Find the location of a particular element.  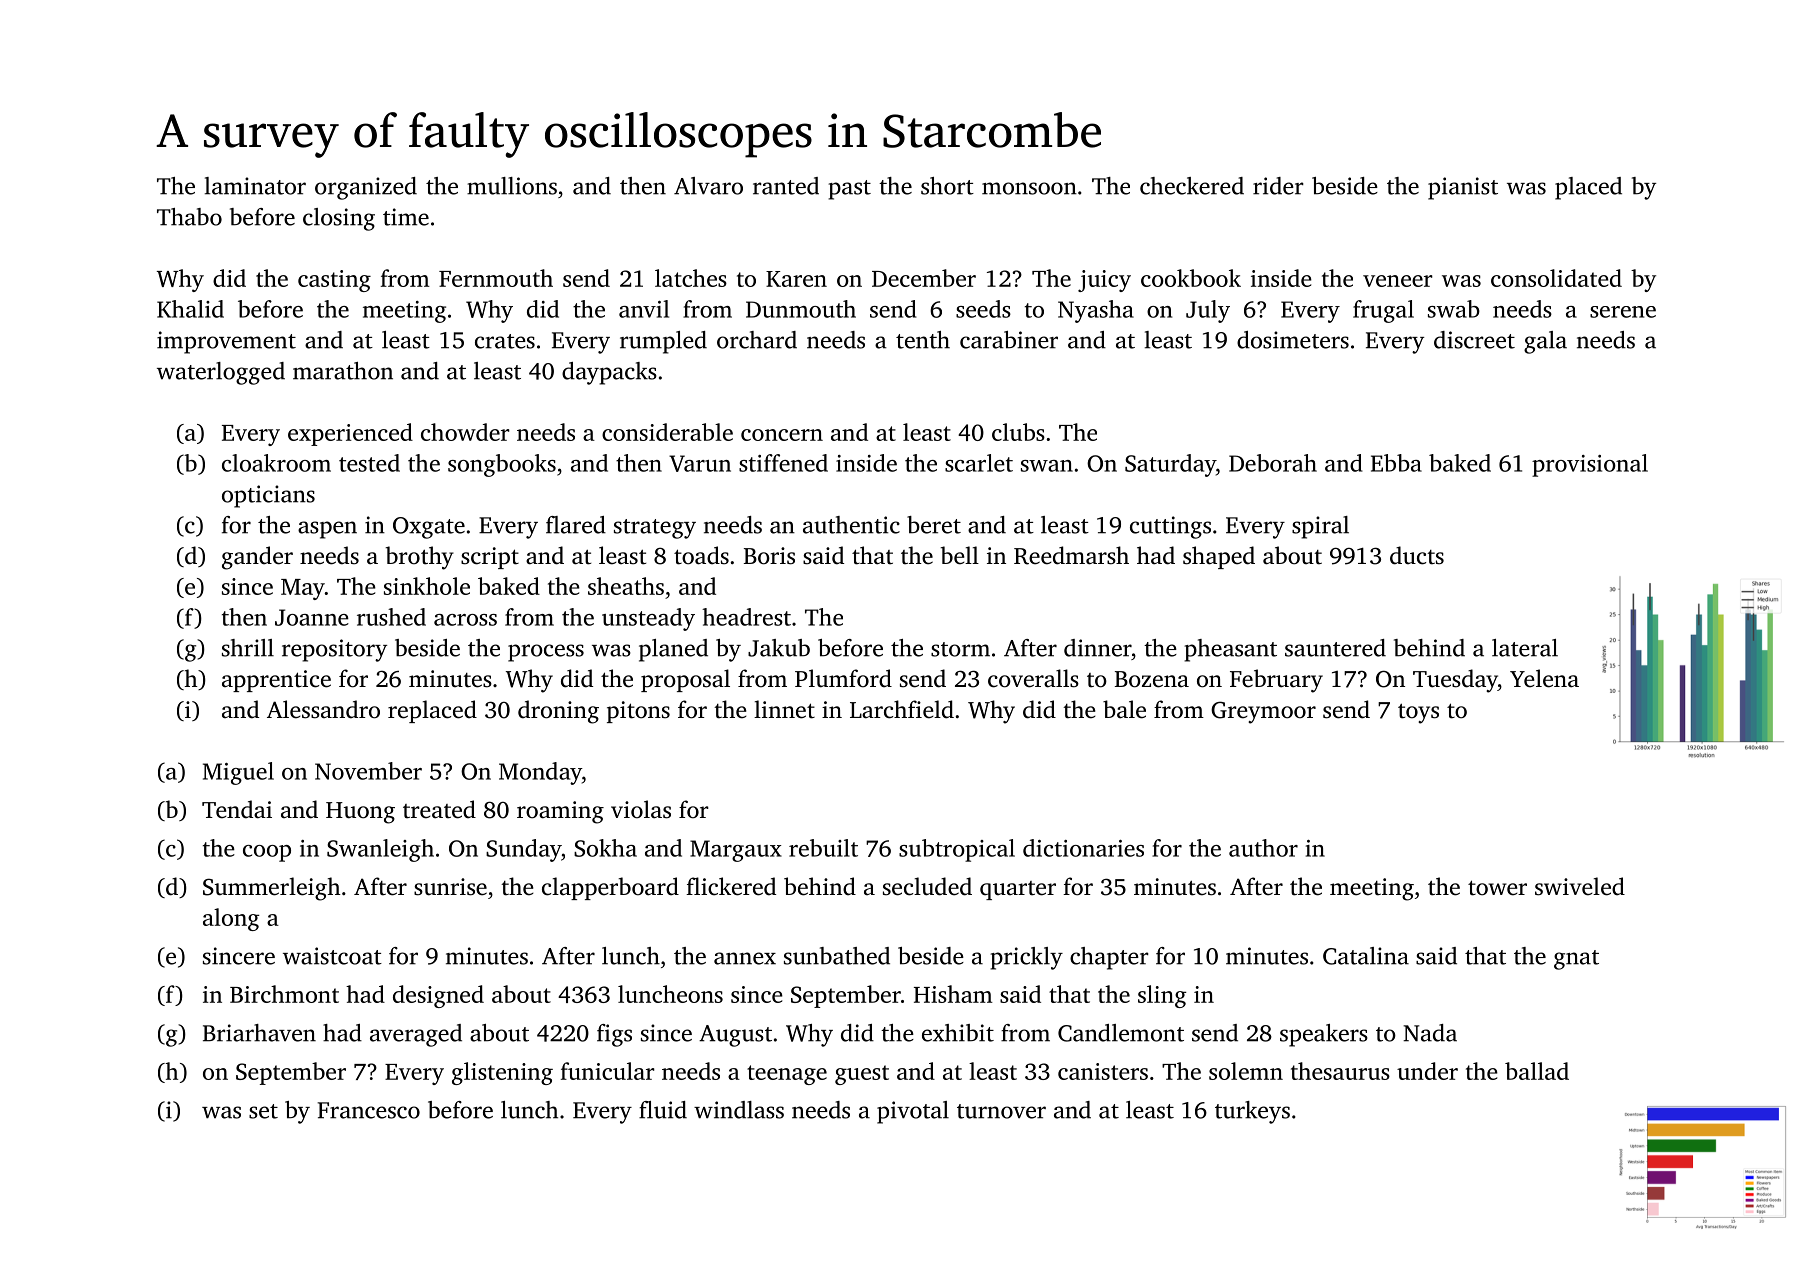

secluded is located at coordinates (927, 886).
